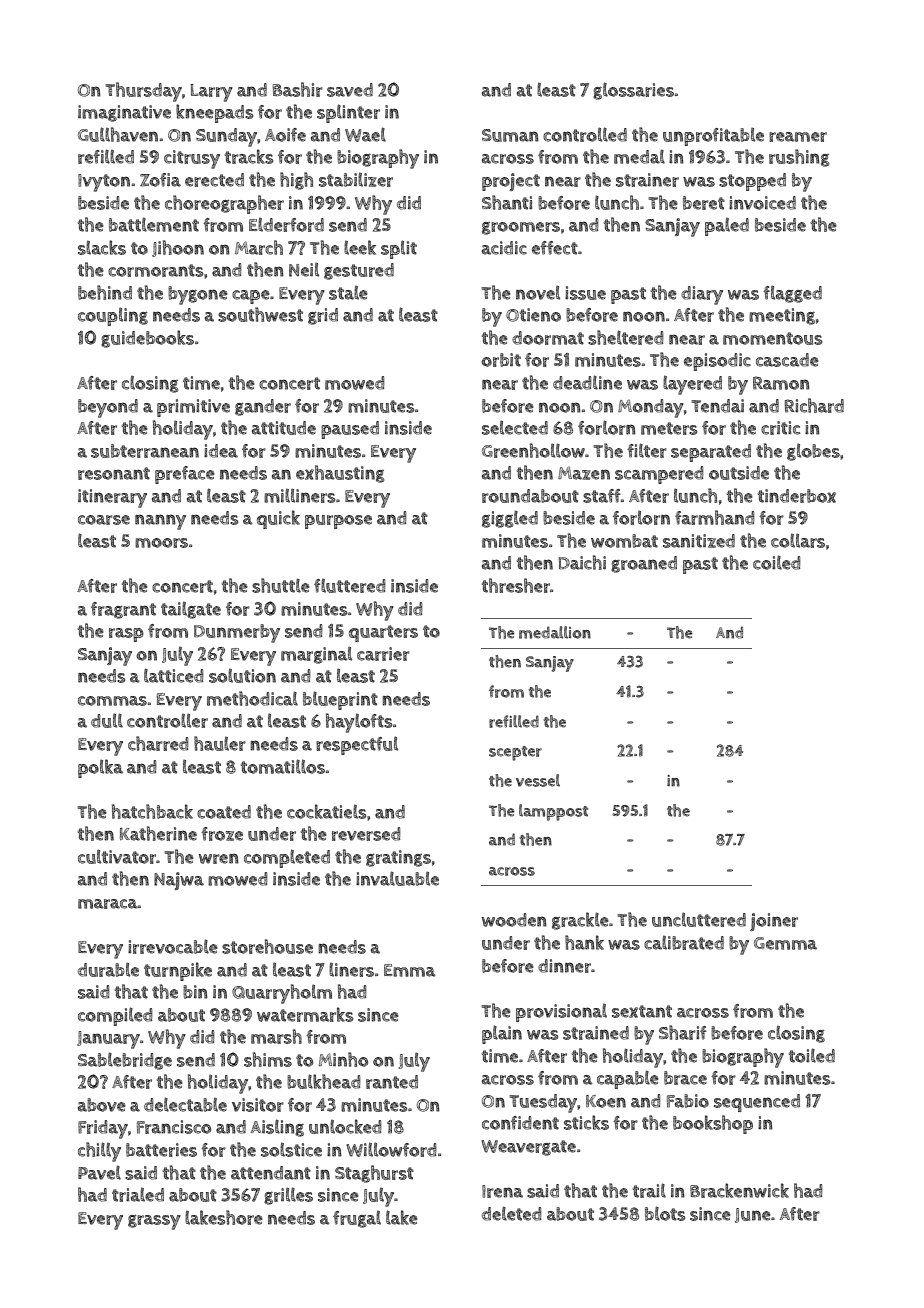 This document has width=924, height=1308. I want to click on globes, so click(813, 452).
